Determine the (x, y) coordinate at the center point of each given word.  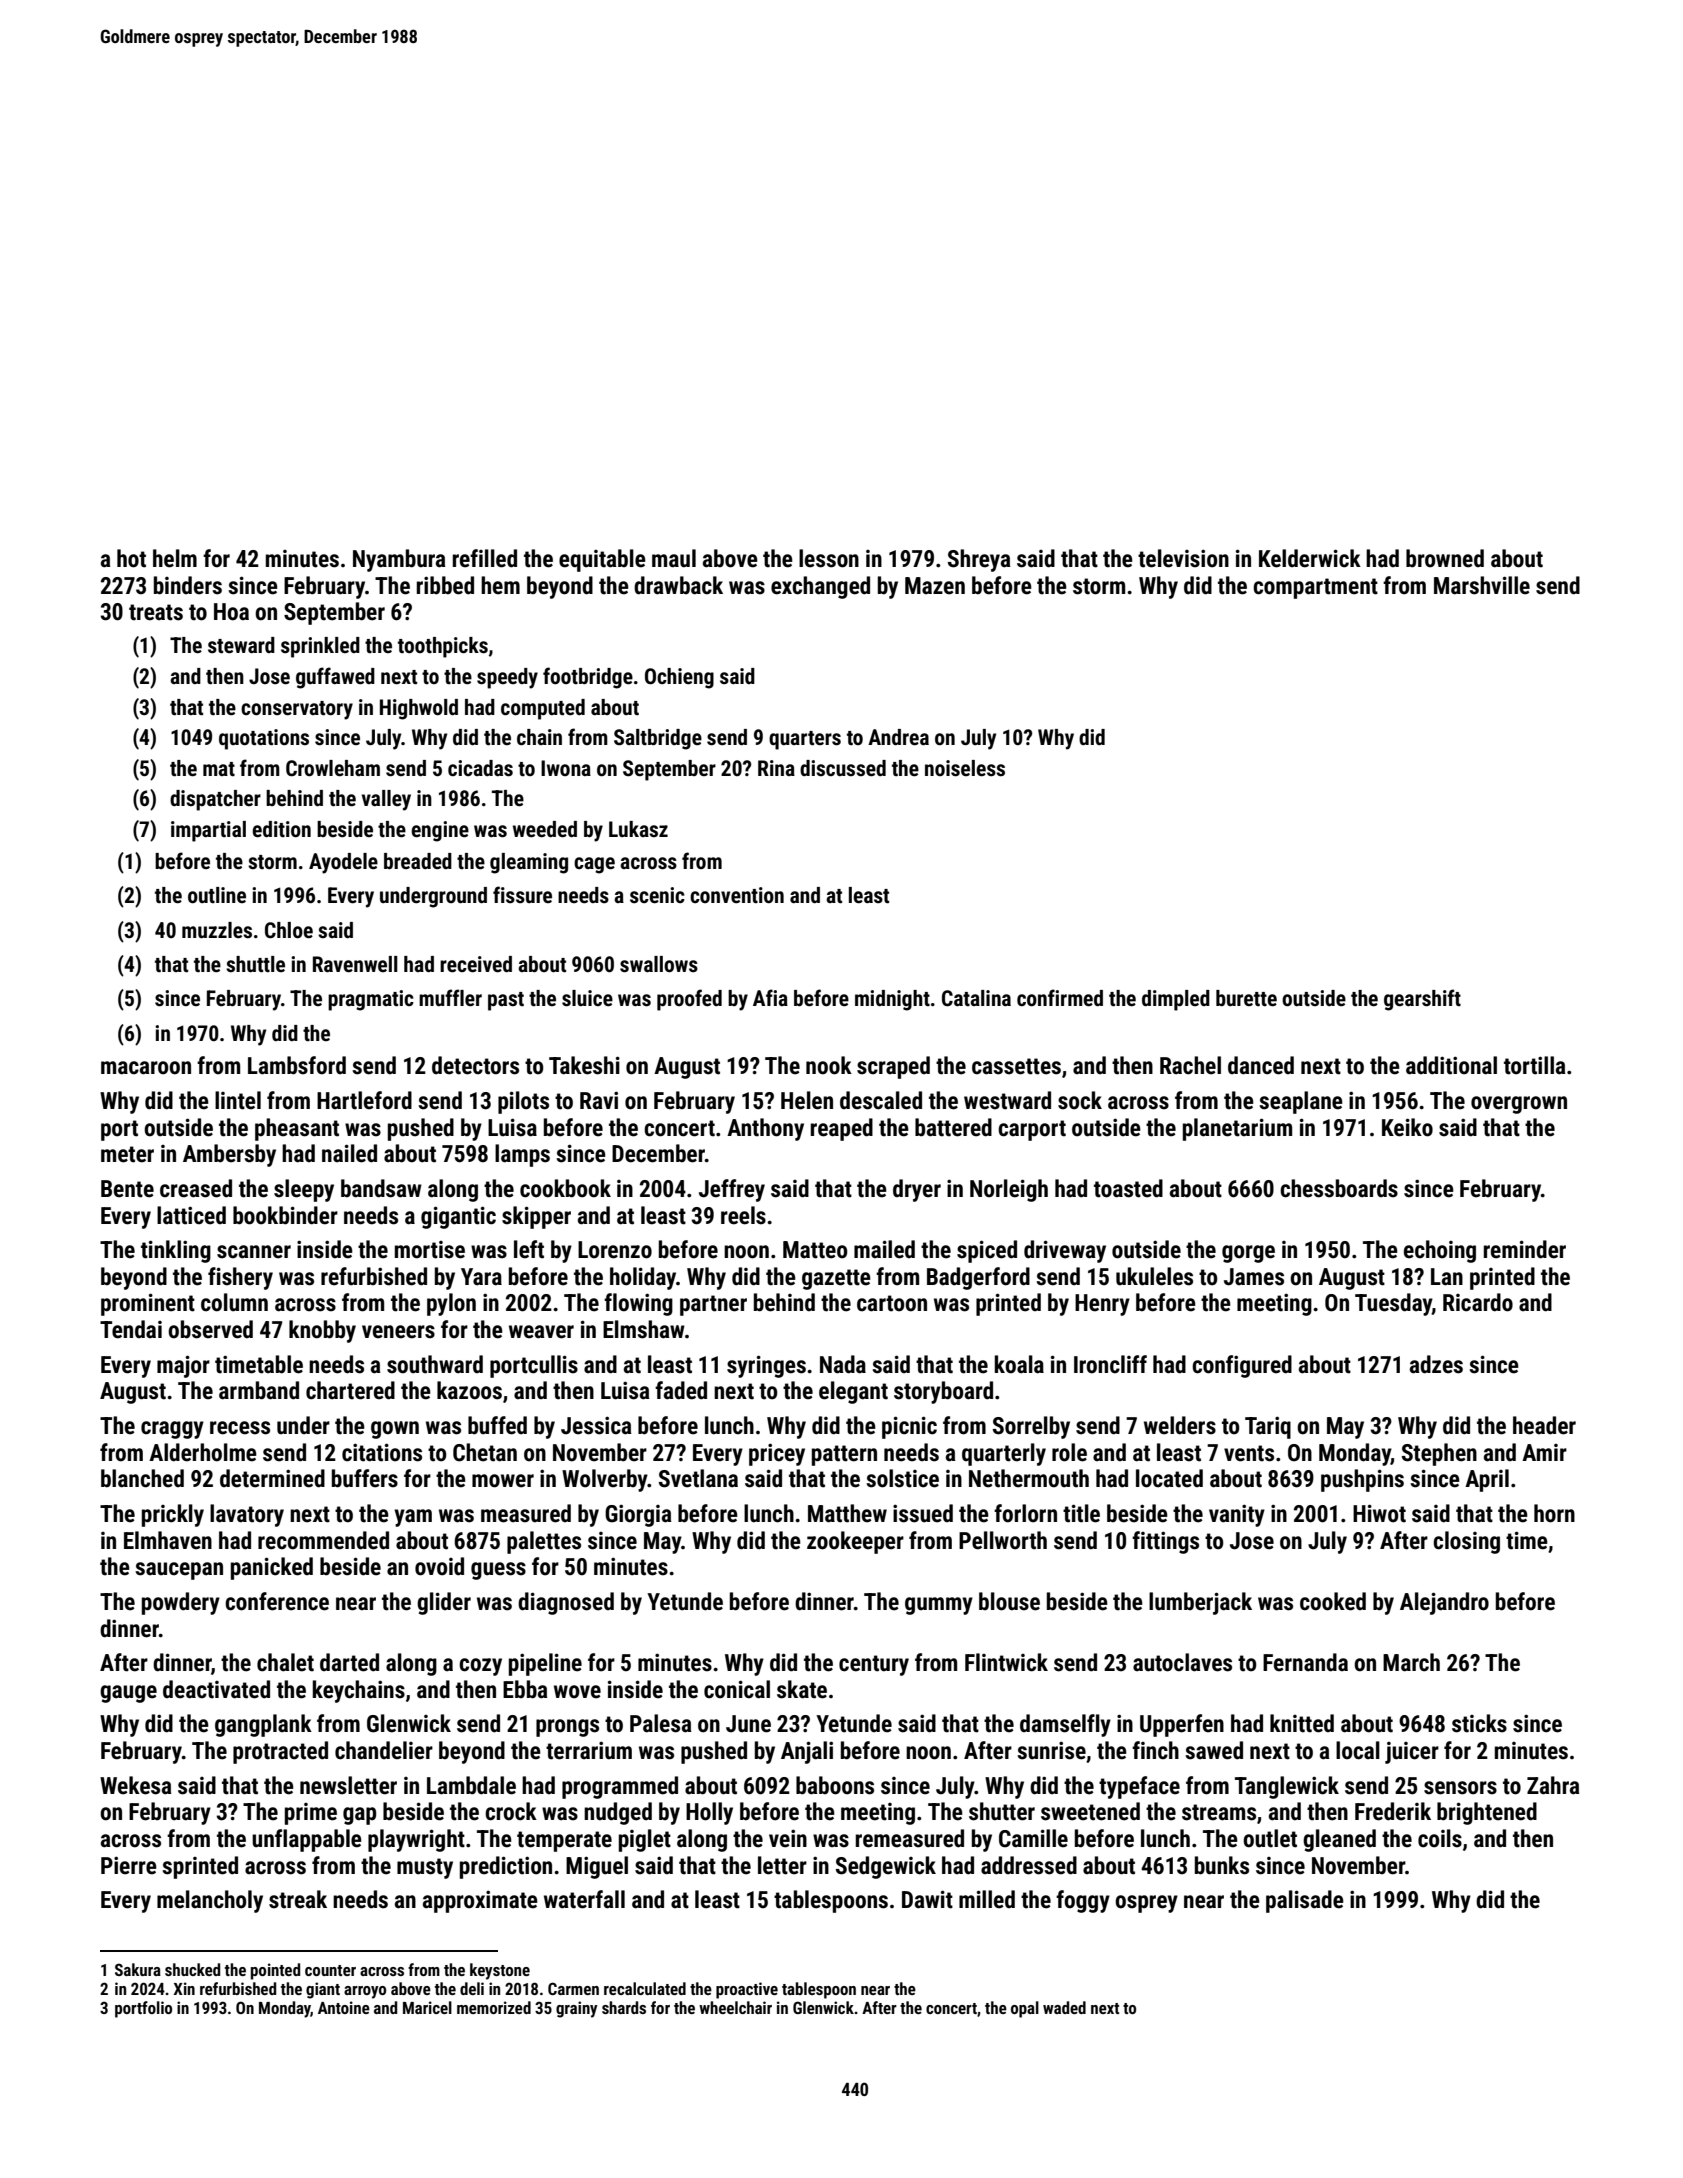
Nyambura (399, 560)
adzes (1436, 1364)
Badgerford (978, 1278)
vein (788, 1838)
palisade (1305, 1901)
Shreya (979, 560)
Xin (184, 1988)
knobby (322, 1331)
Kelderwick (1310, 558)
